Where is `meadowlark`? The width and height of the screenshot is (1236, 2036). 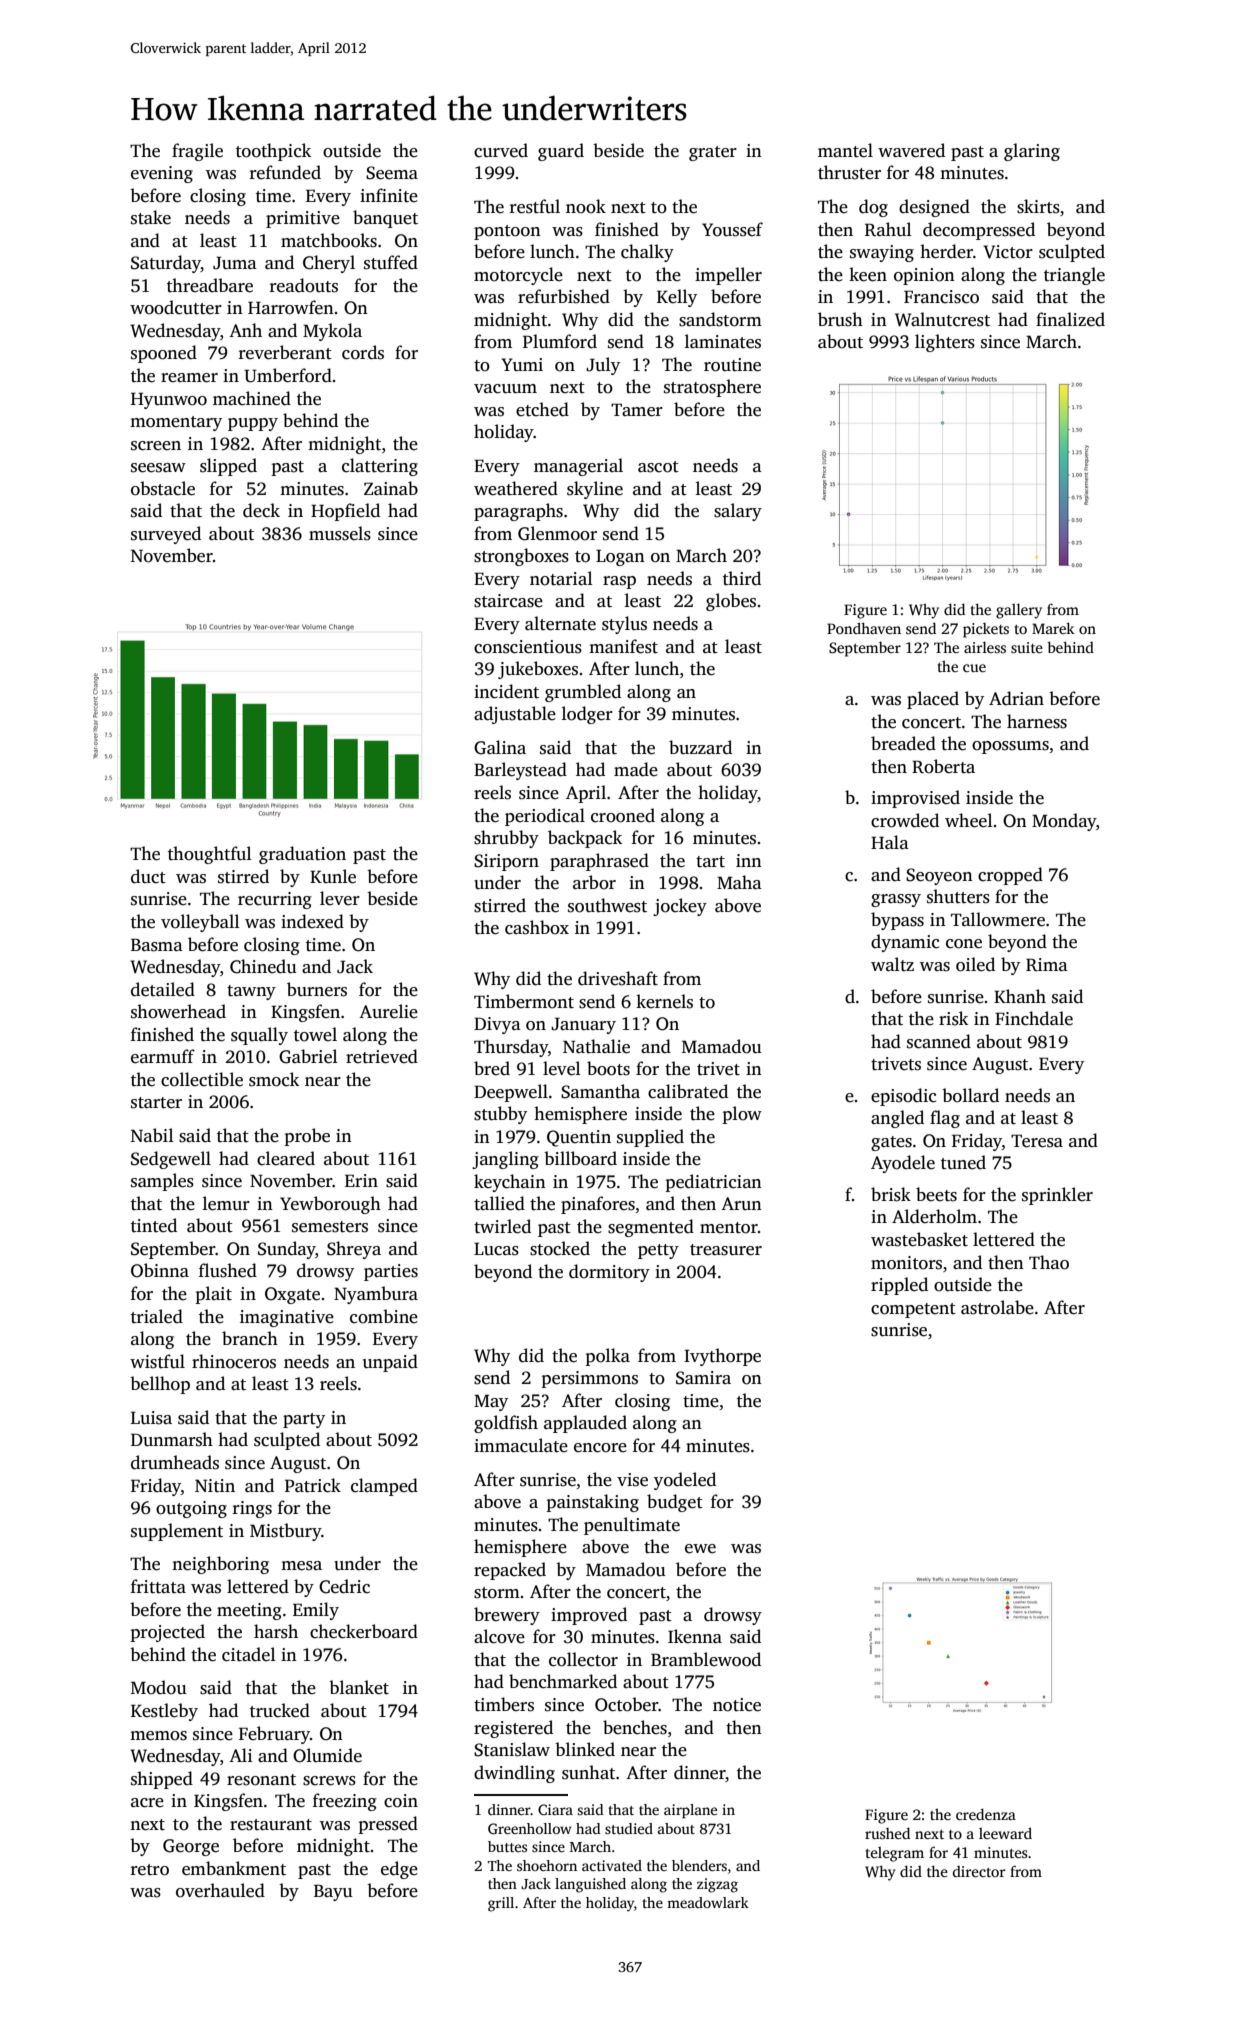 meadowlark is located at coordinates (708, 1902).
